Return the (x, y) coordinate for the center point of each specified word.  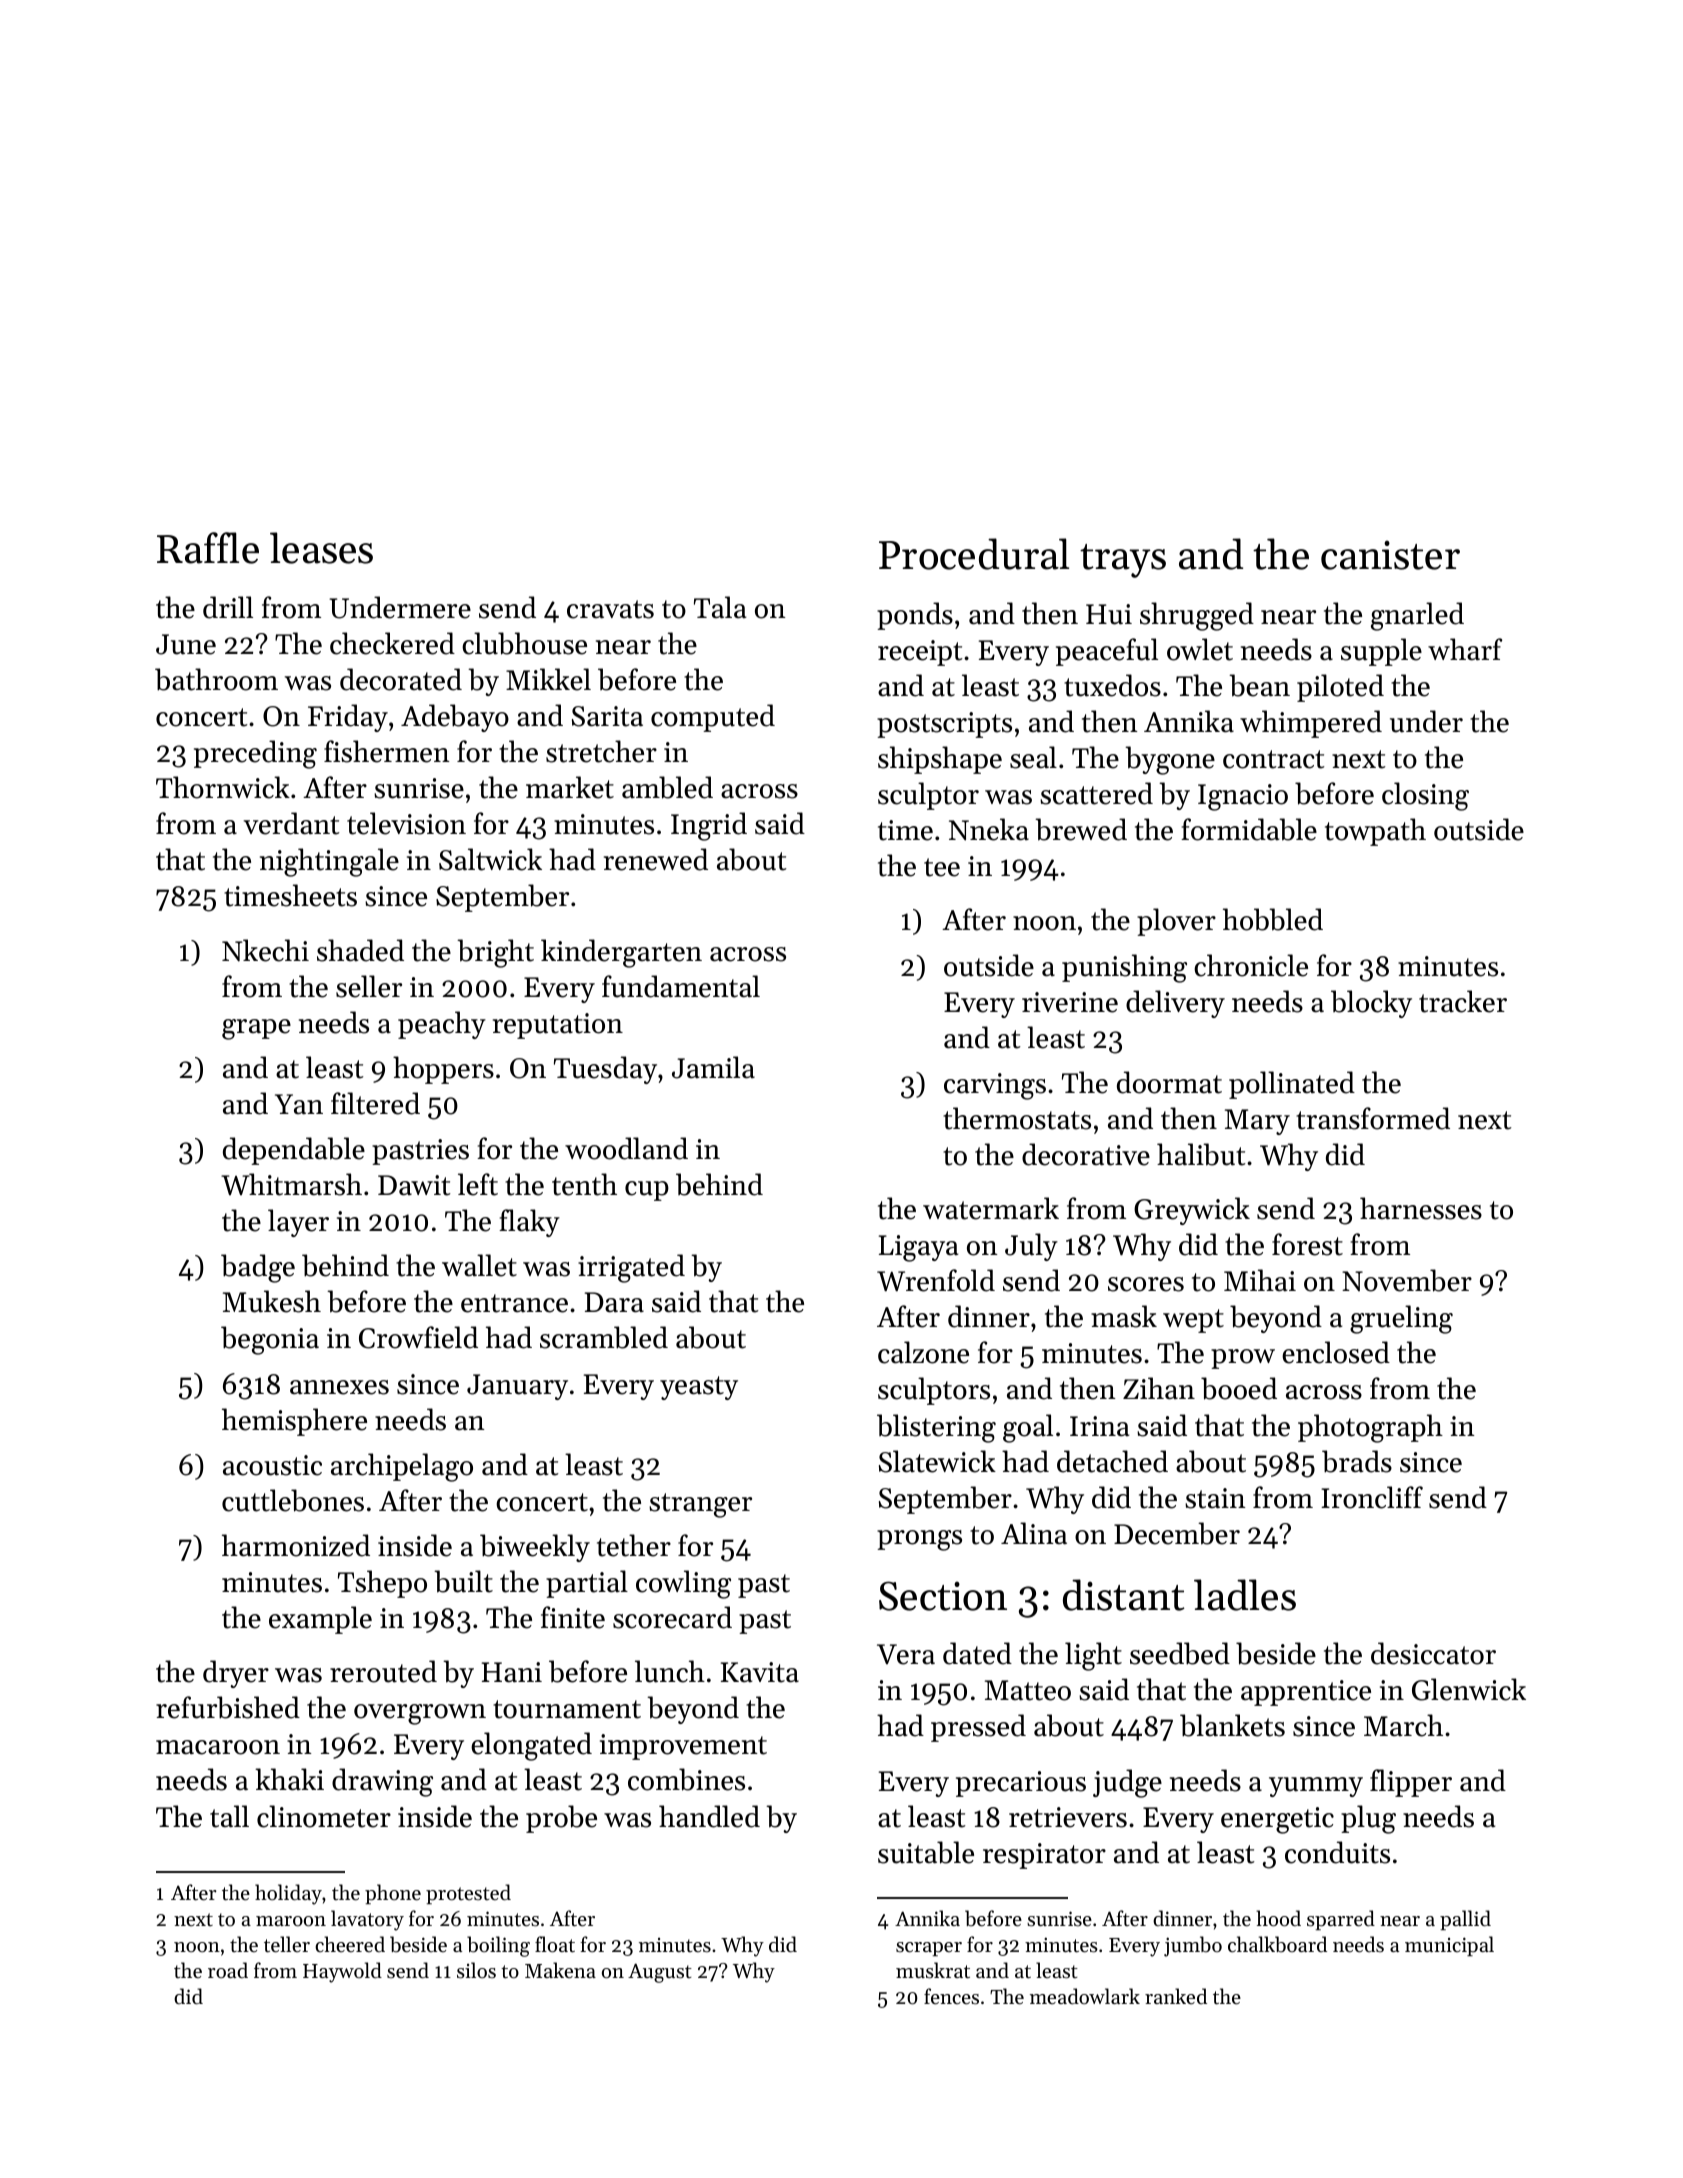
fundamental (681, 986)
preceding (255, 754)
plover (1176, 922)
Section (943, 1596)
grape (256, 1029)
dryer (236, 1674)
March (1403, 1725)
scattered (1096, 793)
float (555, 1944)
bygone (1170, 760)
